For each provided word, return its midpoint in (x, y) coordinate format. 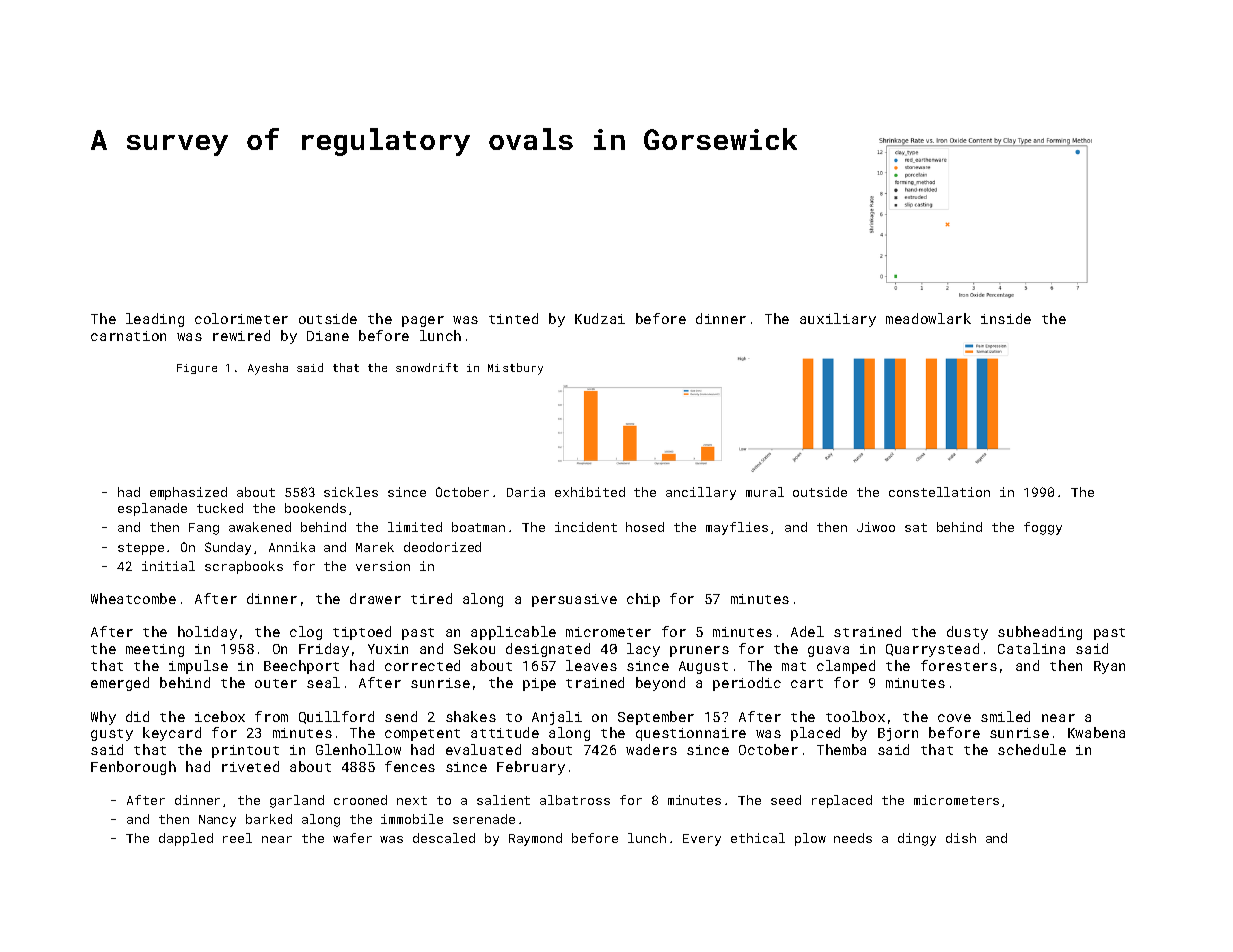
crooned (360, 800)
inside (1006, 318)
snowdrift (427, 367)
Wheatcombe (133, 598)
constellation (939, 492)
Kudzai (600, 318)
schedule (1032, 749)
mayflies (737, 528)
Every (702, 840)
